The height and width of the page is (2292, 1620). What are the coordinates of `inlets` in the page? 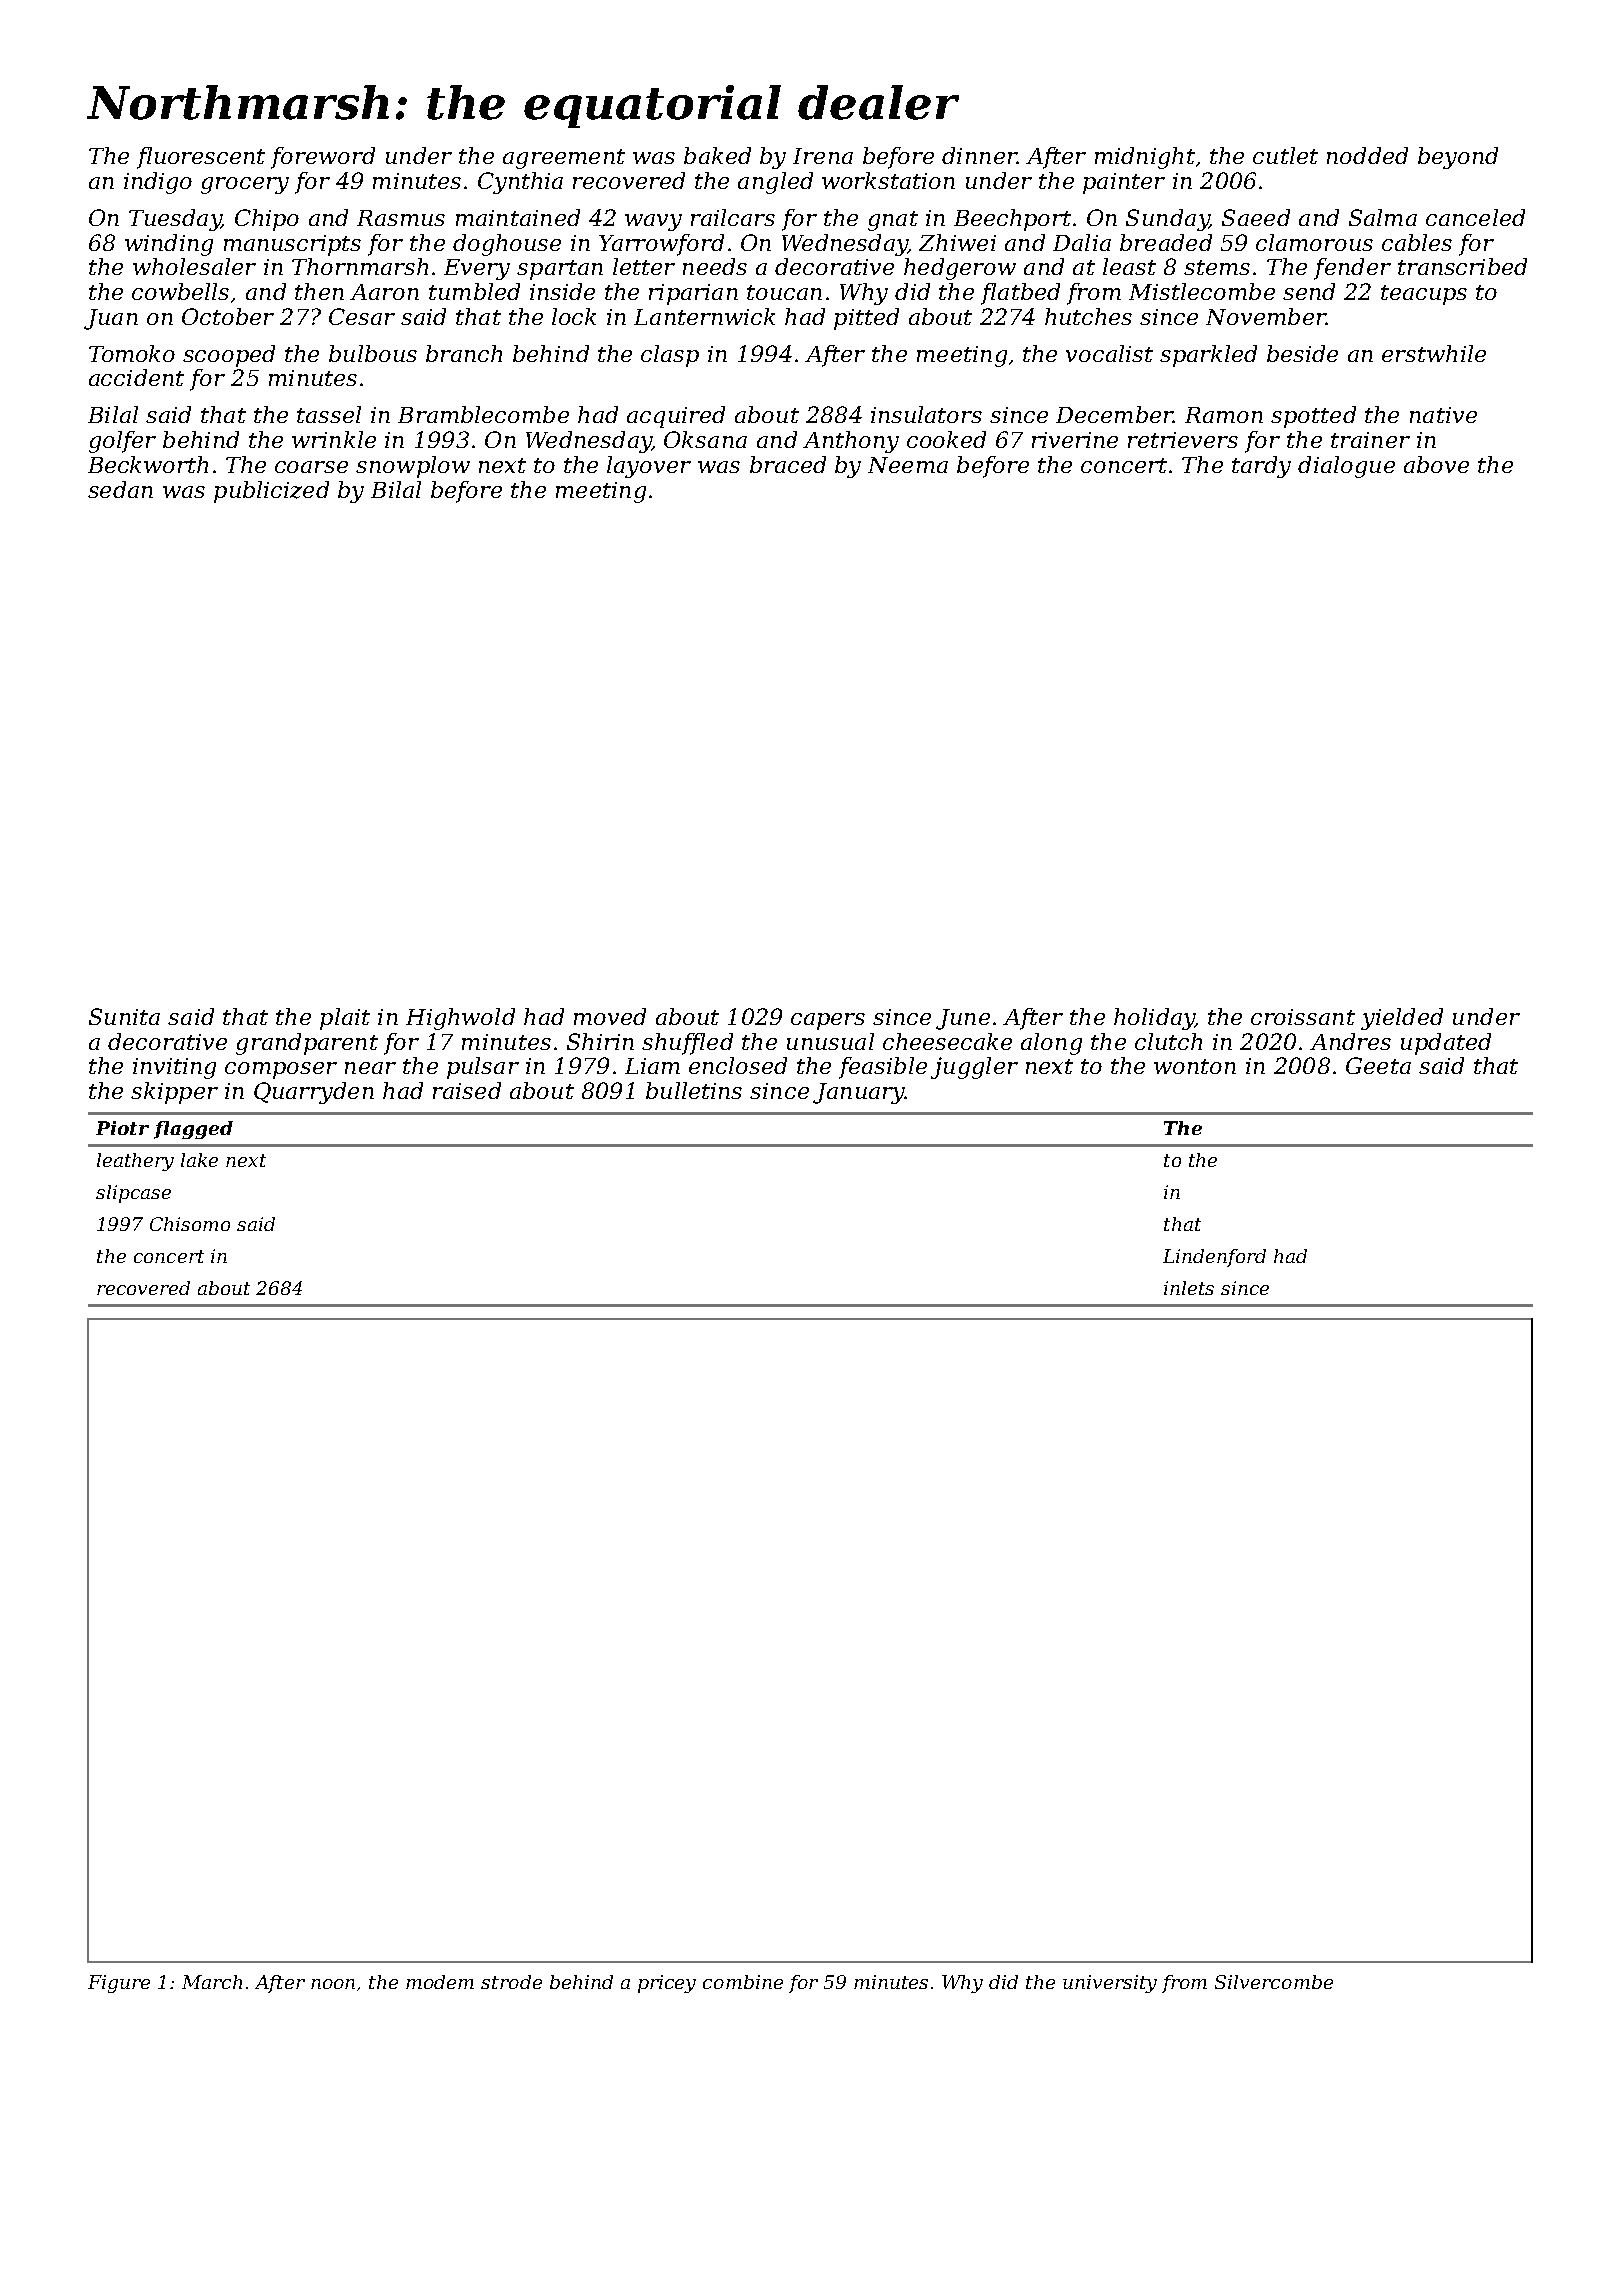 It's located at (1189, 1288).
